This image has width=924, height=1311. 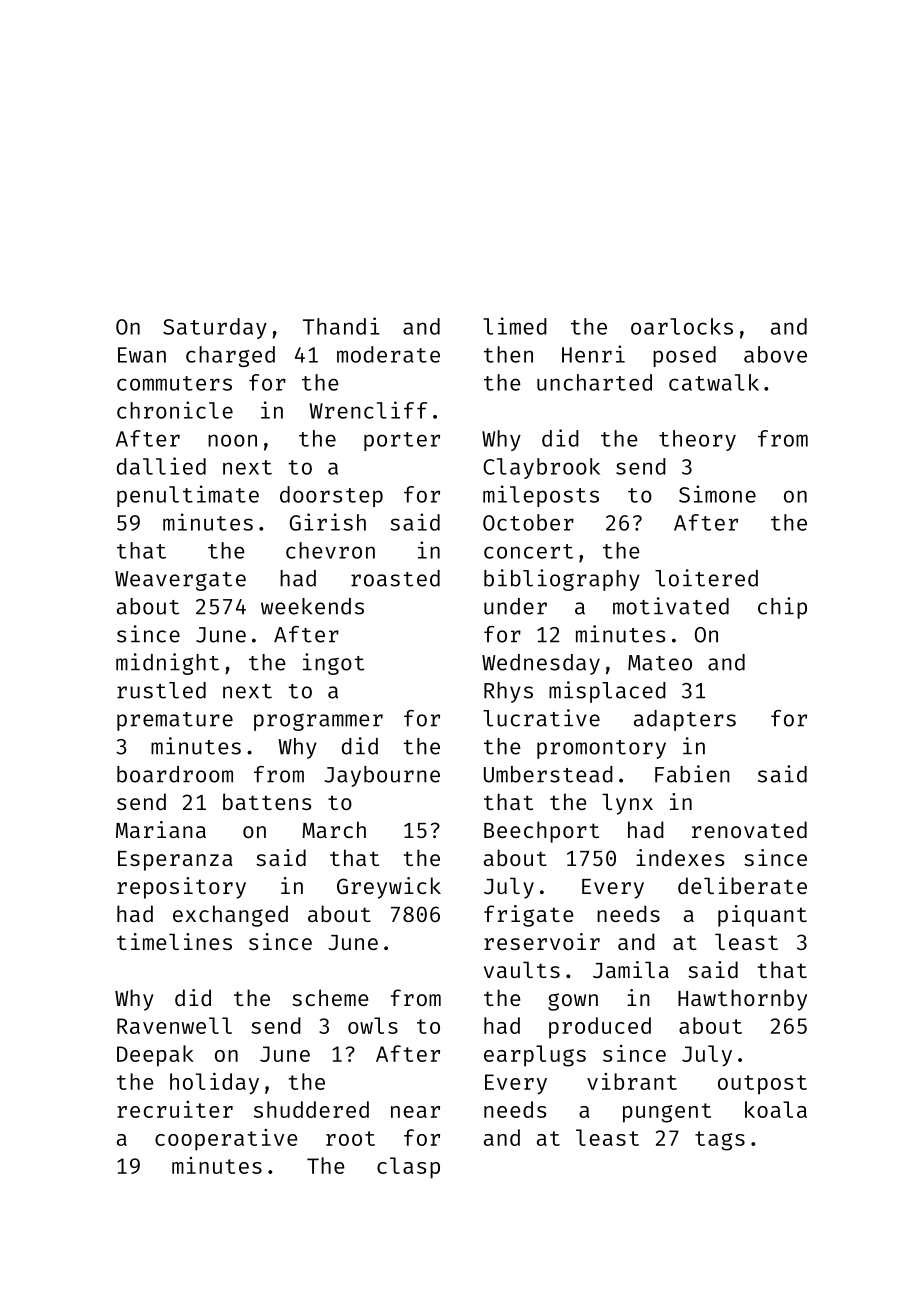 What do you see at coordinates (508, 692) in the image?
I see `Rhys` at bounding box center [508, 692].
